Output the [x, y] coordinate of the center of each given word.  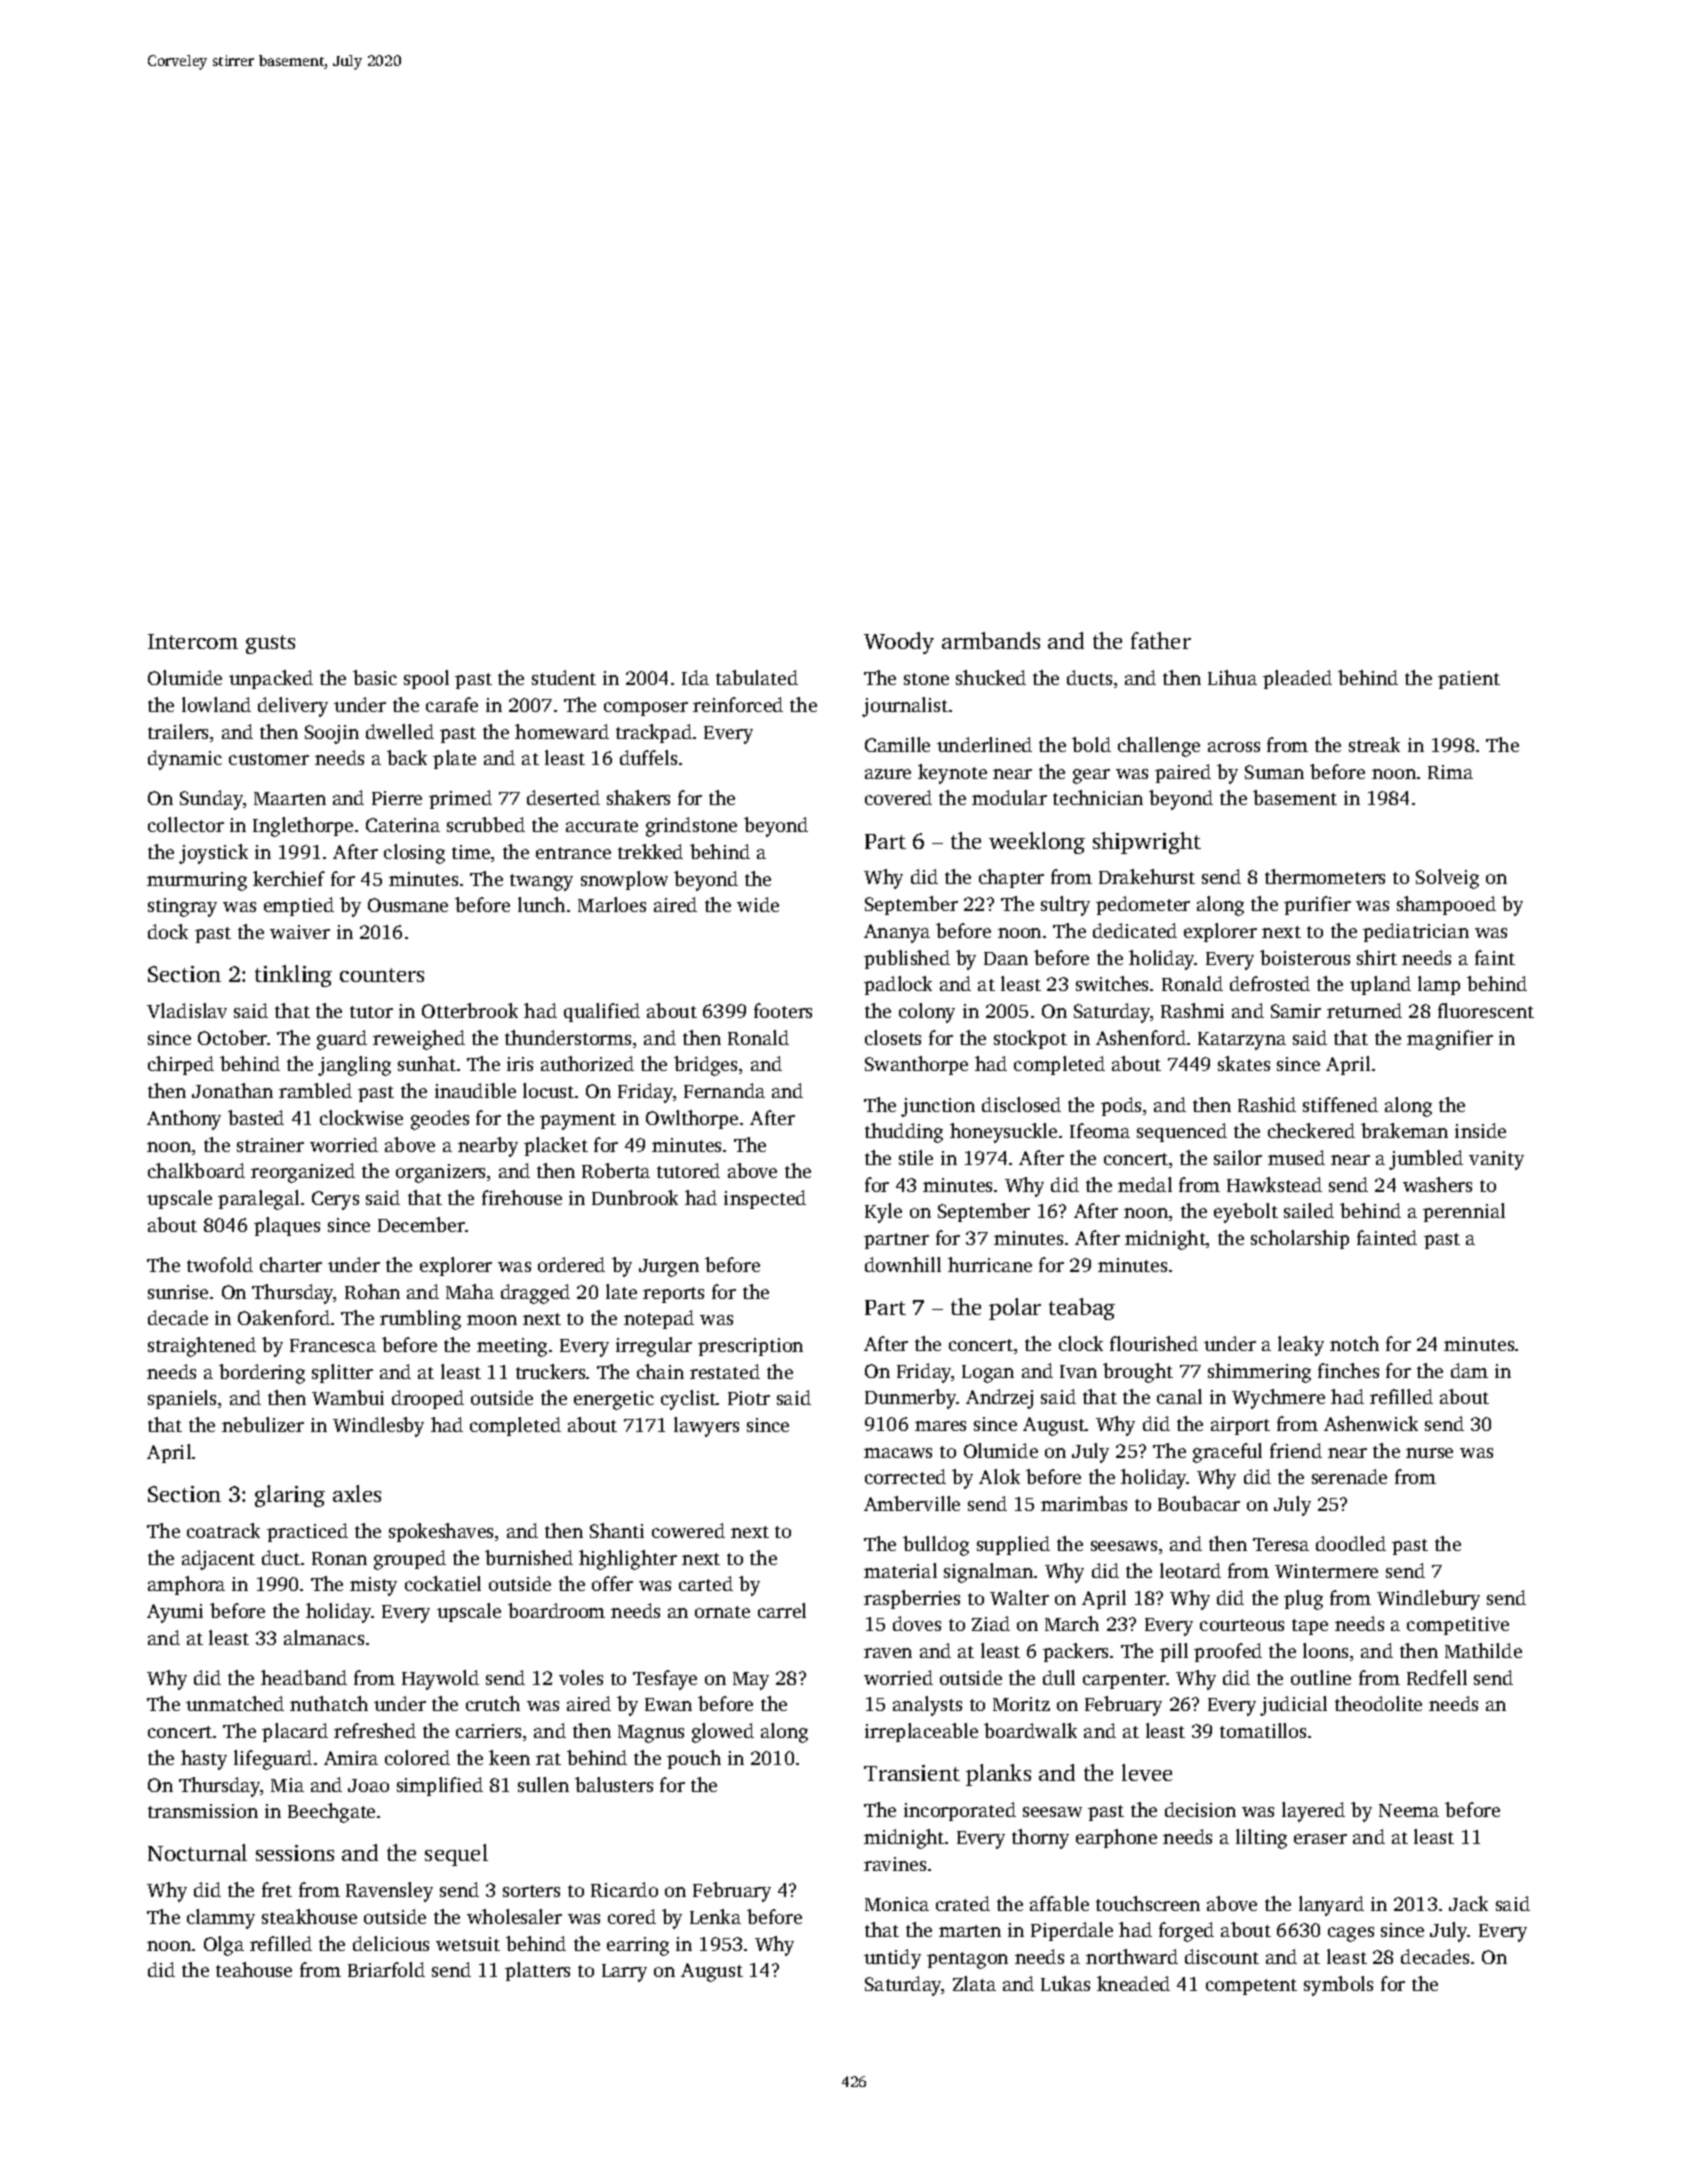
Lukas [1065, 1983]
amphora [186, 1585]
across [1234, 747]
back [407, 757]
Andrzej [999, 1399]
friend [1296, 1450]
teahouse [254, 1969]
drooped [428, 1399]
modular [1009, 797]
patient [1469, 680]
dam [1469, 1370]
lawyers [706, 1427]
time [471, 852]
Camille [897, 744]
